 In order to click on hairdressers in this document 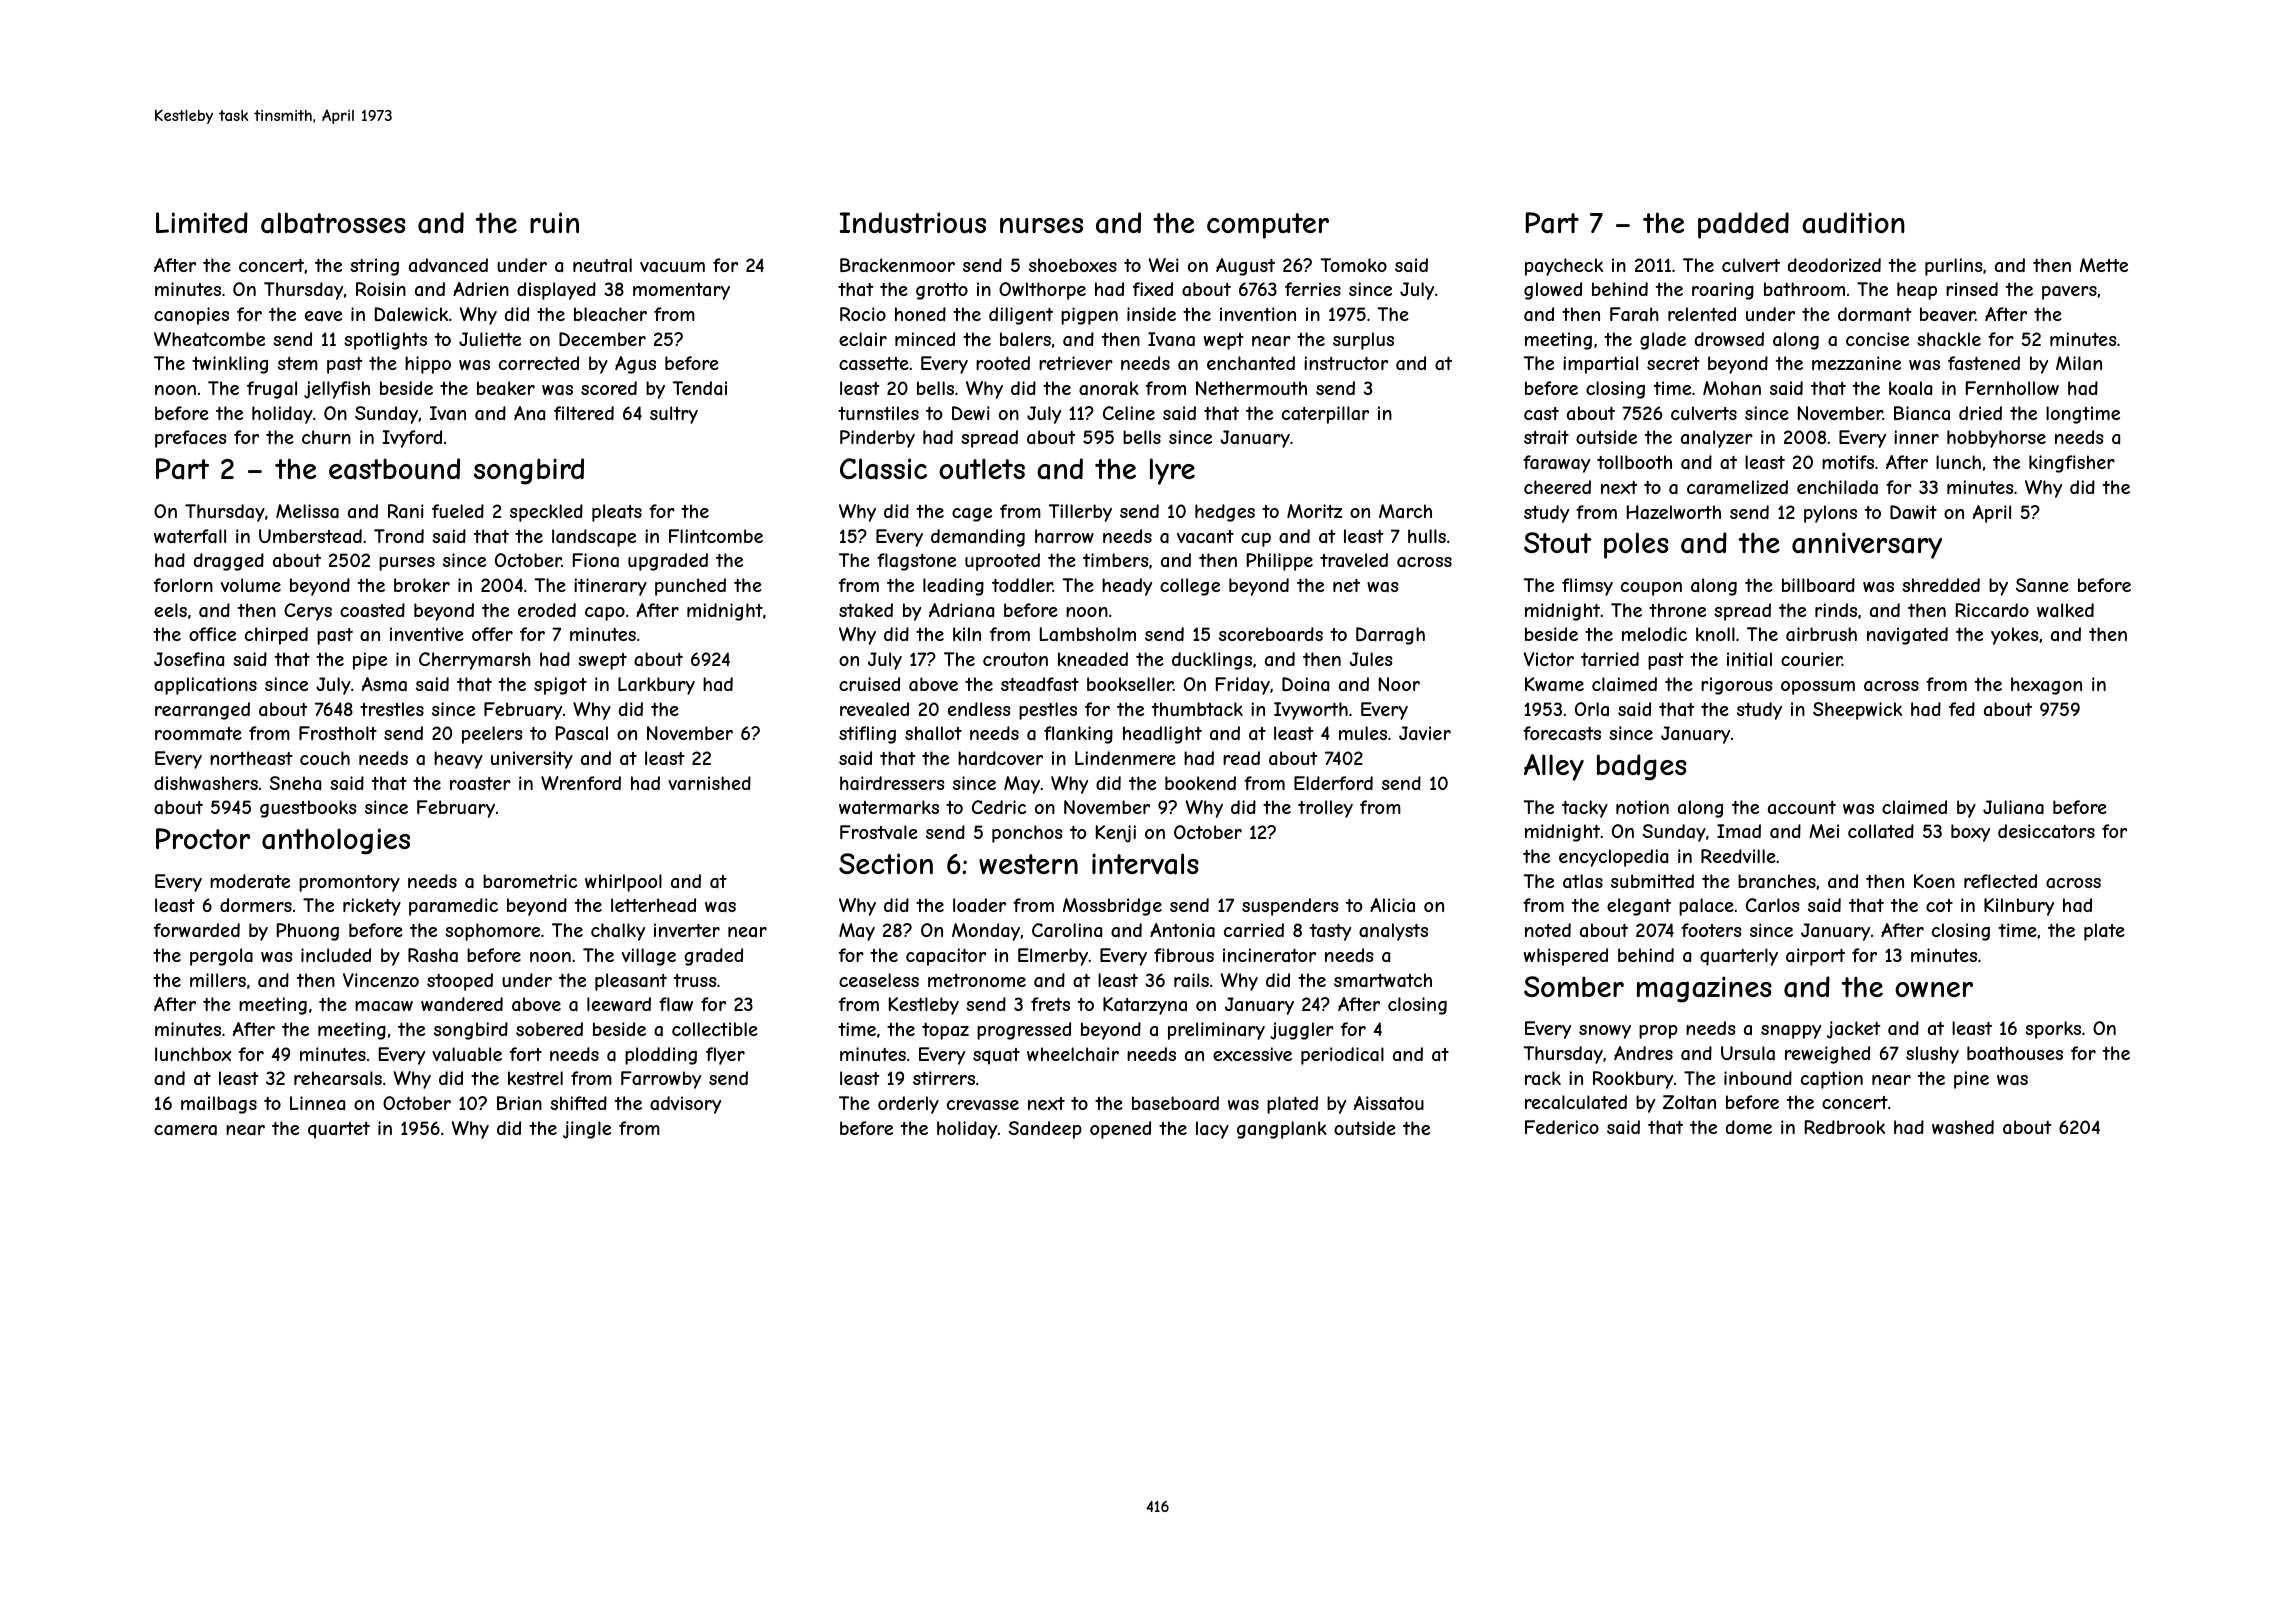, I will do `click(892, 783)`.
